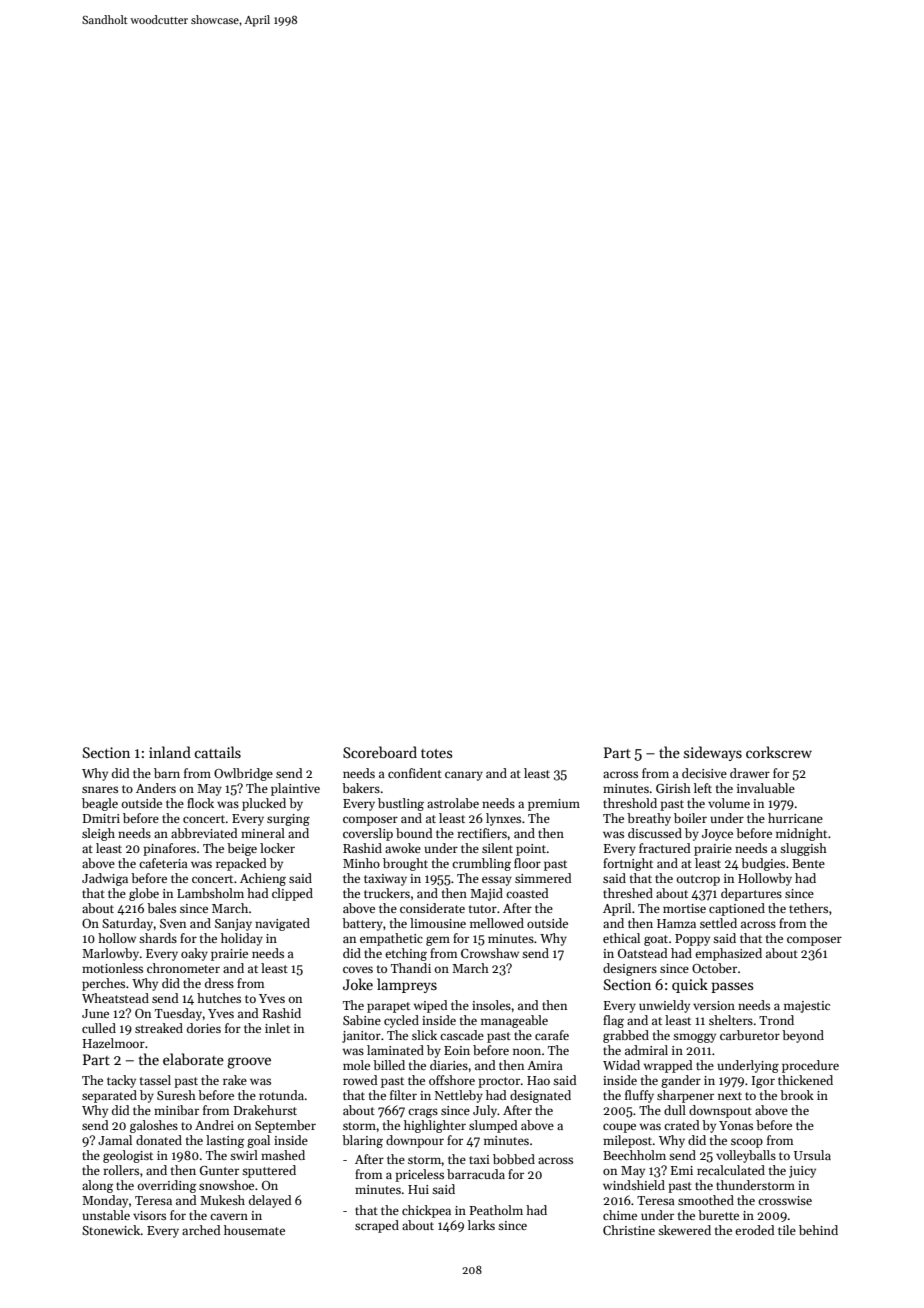 This screenshot has width=924, height=1308. Describe the element at coordinates (497, 923) in the screenshot. I see `mellowed` at that location.
